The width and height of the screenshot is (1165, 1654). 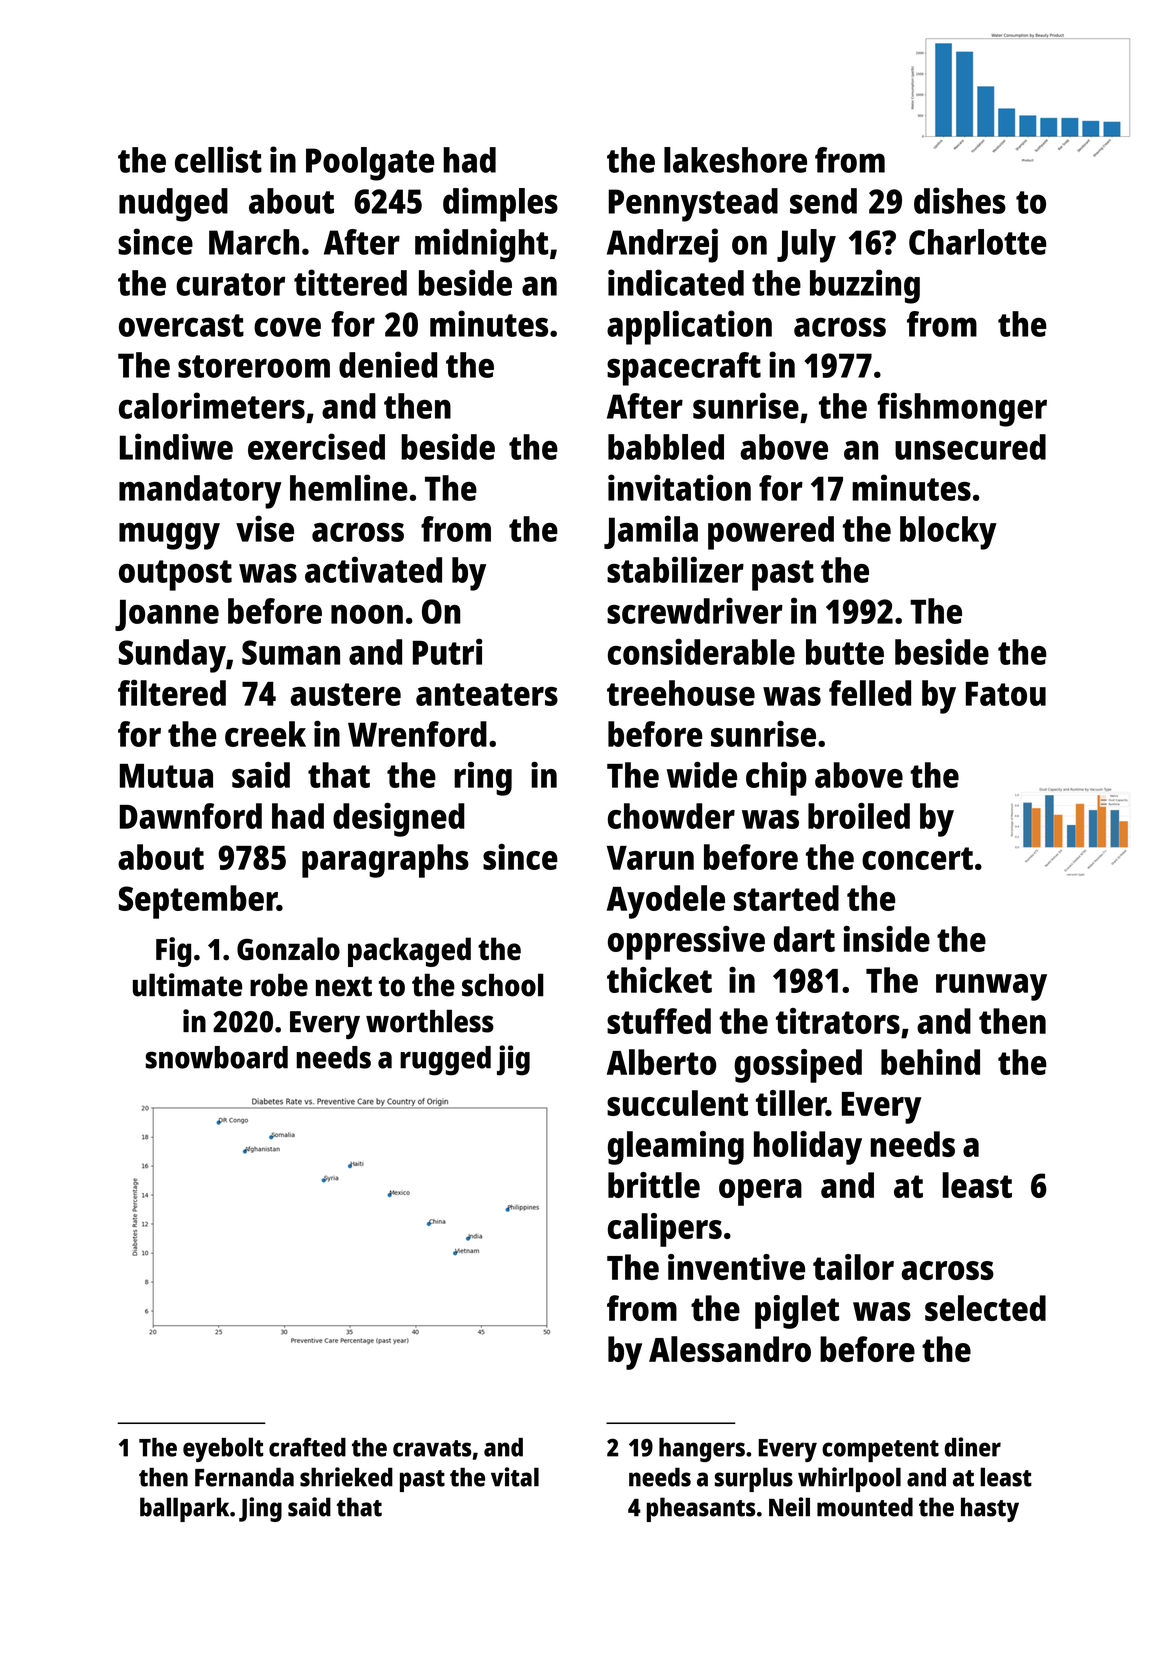 I want to click on ballpark, so click(x=184, y=1509).
